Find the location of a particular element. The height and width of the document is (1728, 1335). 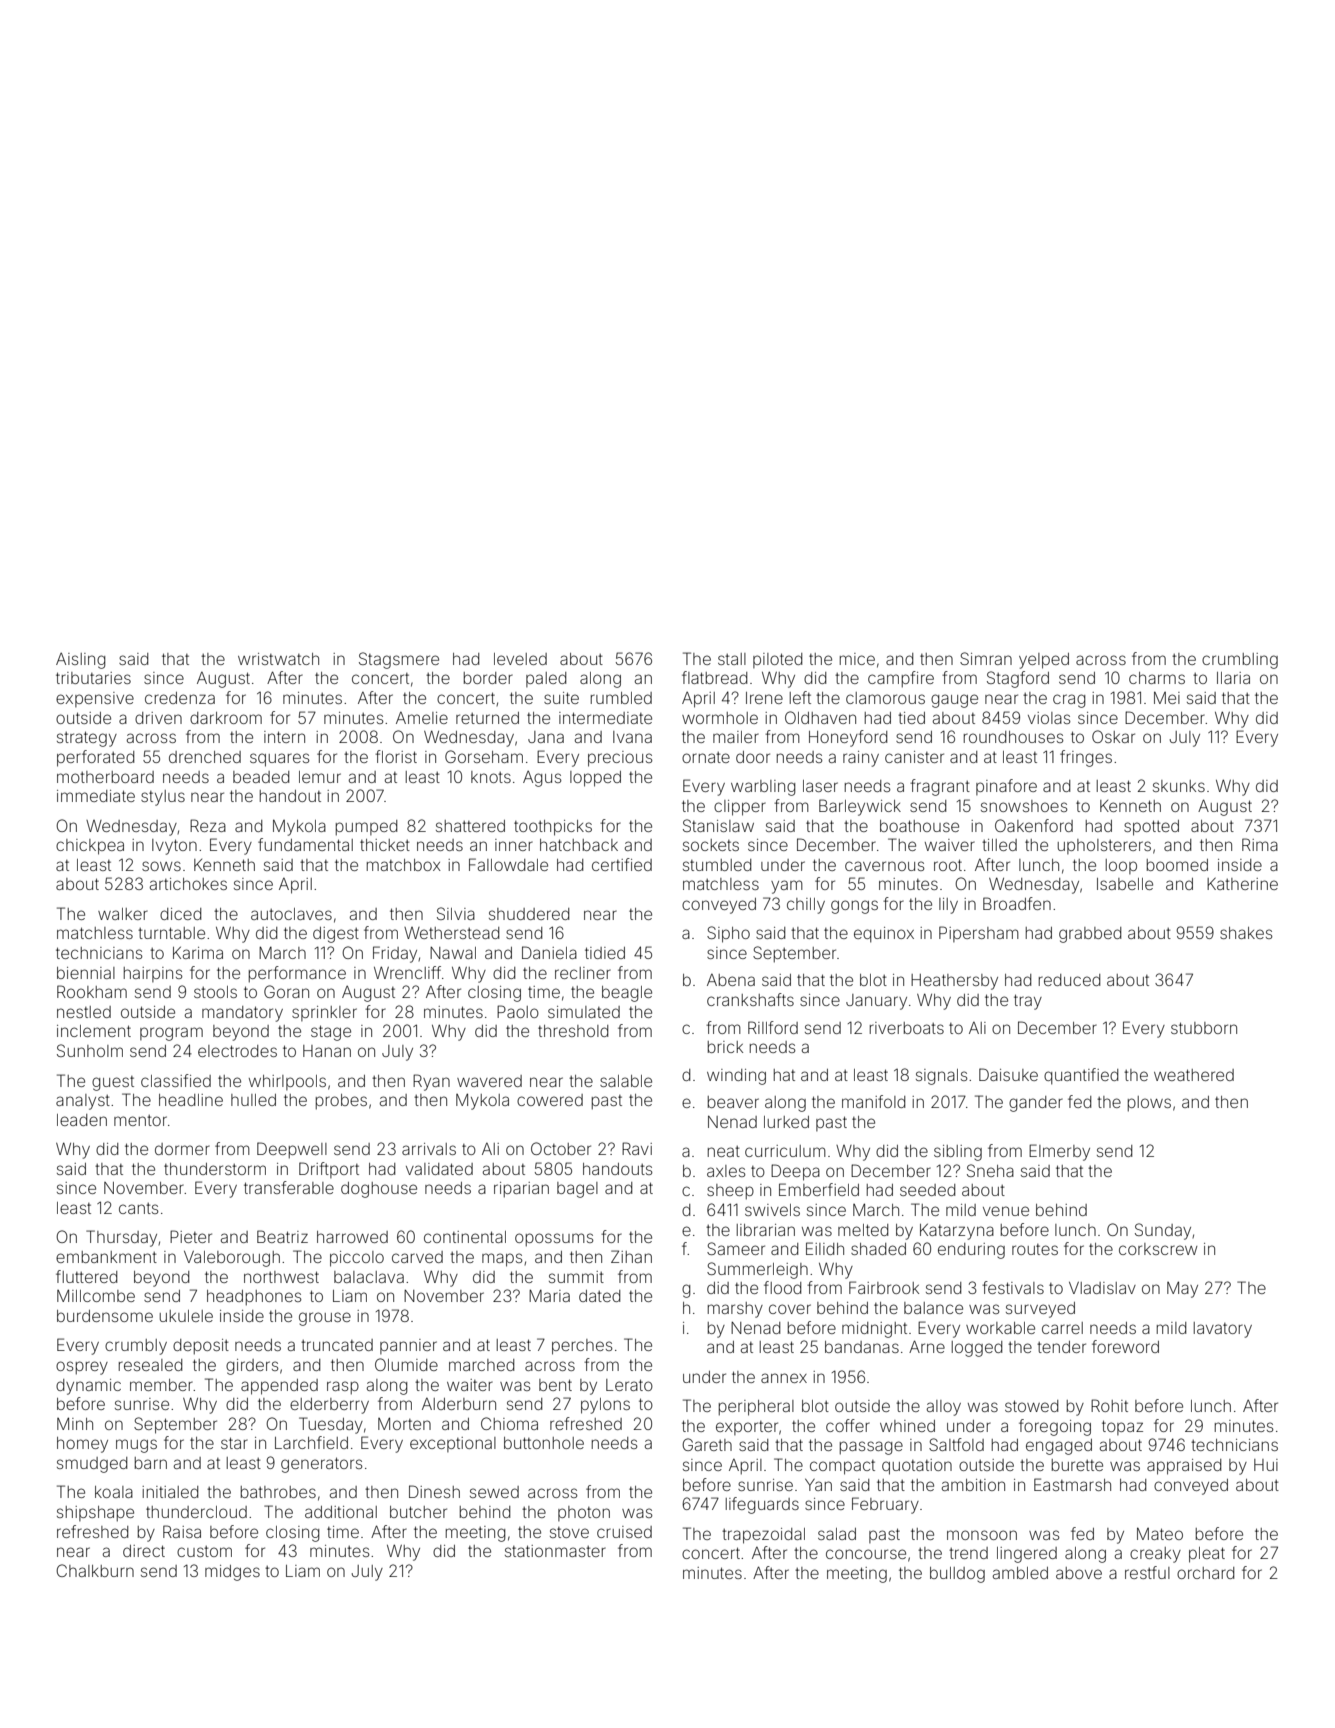

leveled is located at coordinates (520, 659).
